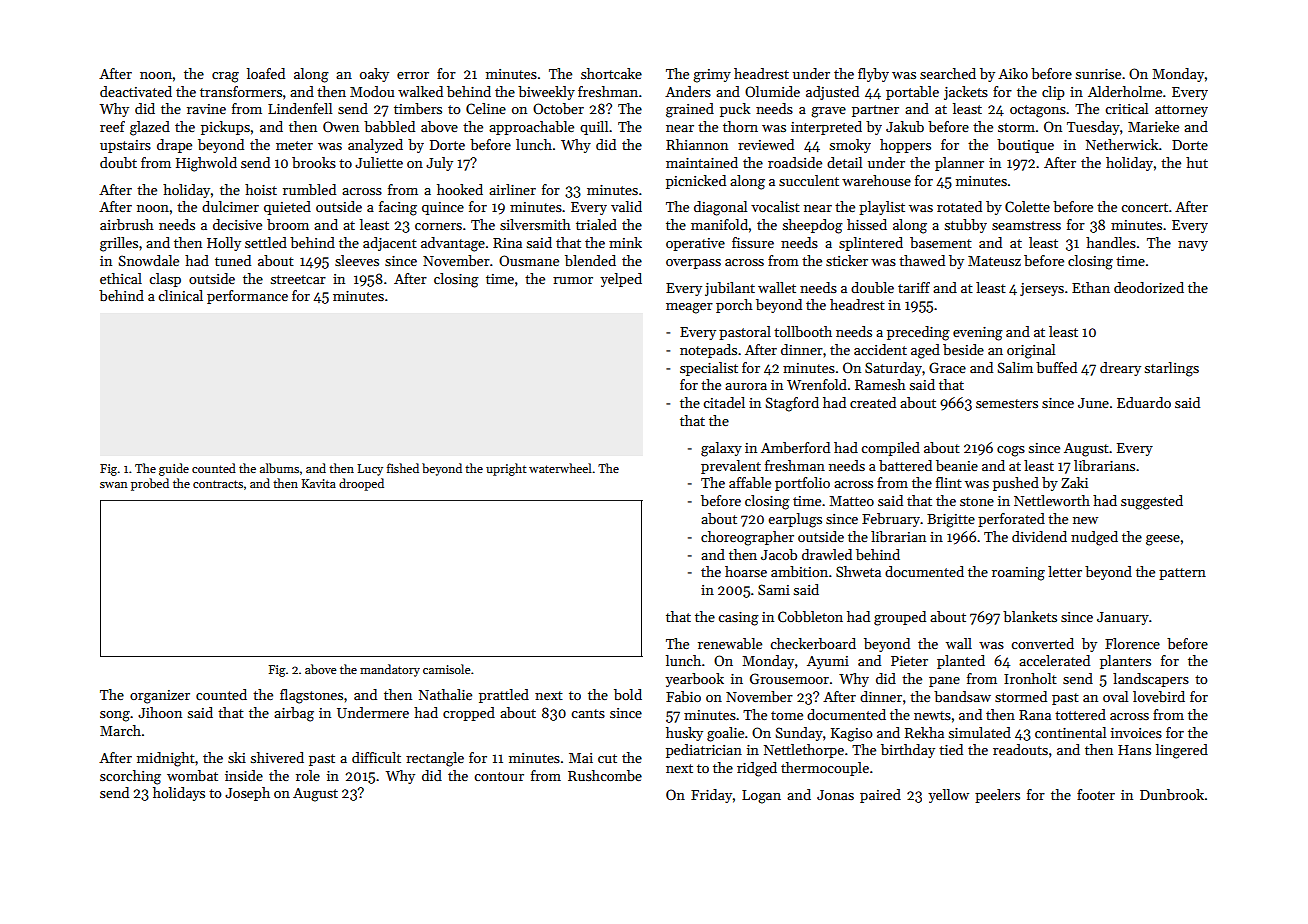  What do you see at coordinates (792, 404) in the screenshot?
I see `Stagford` at bounding box center [792, 404].
